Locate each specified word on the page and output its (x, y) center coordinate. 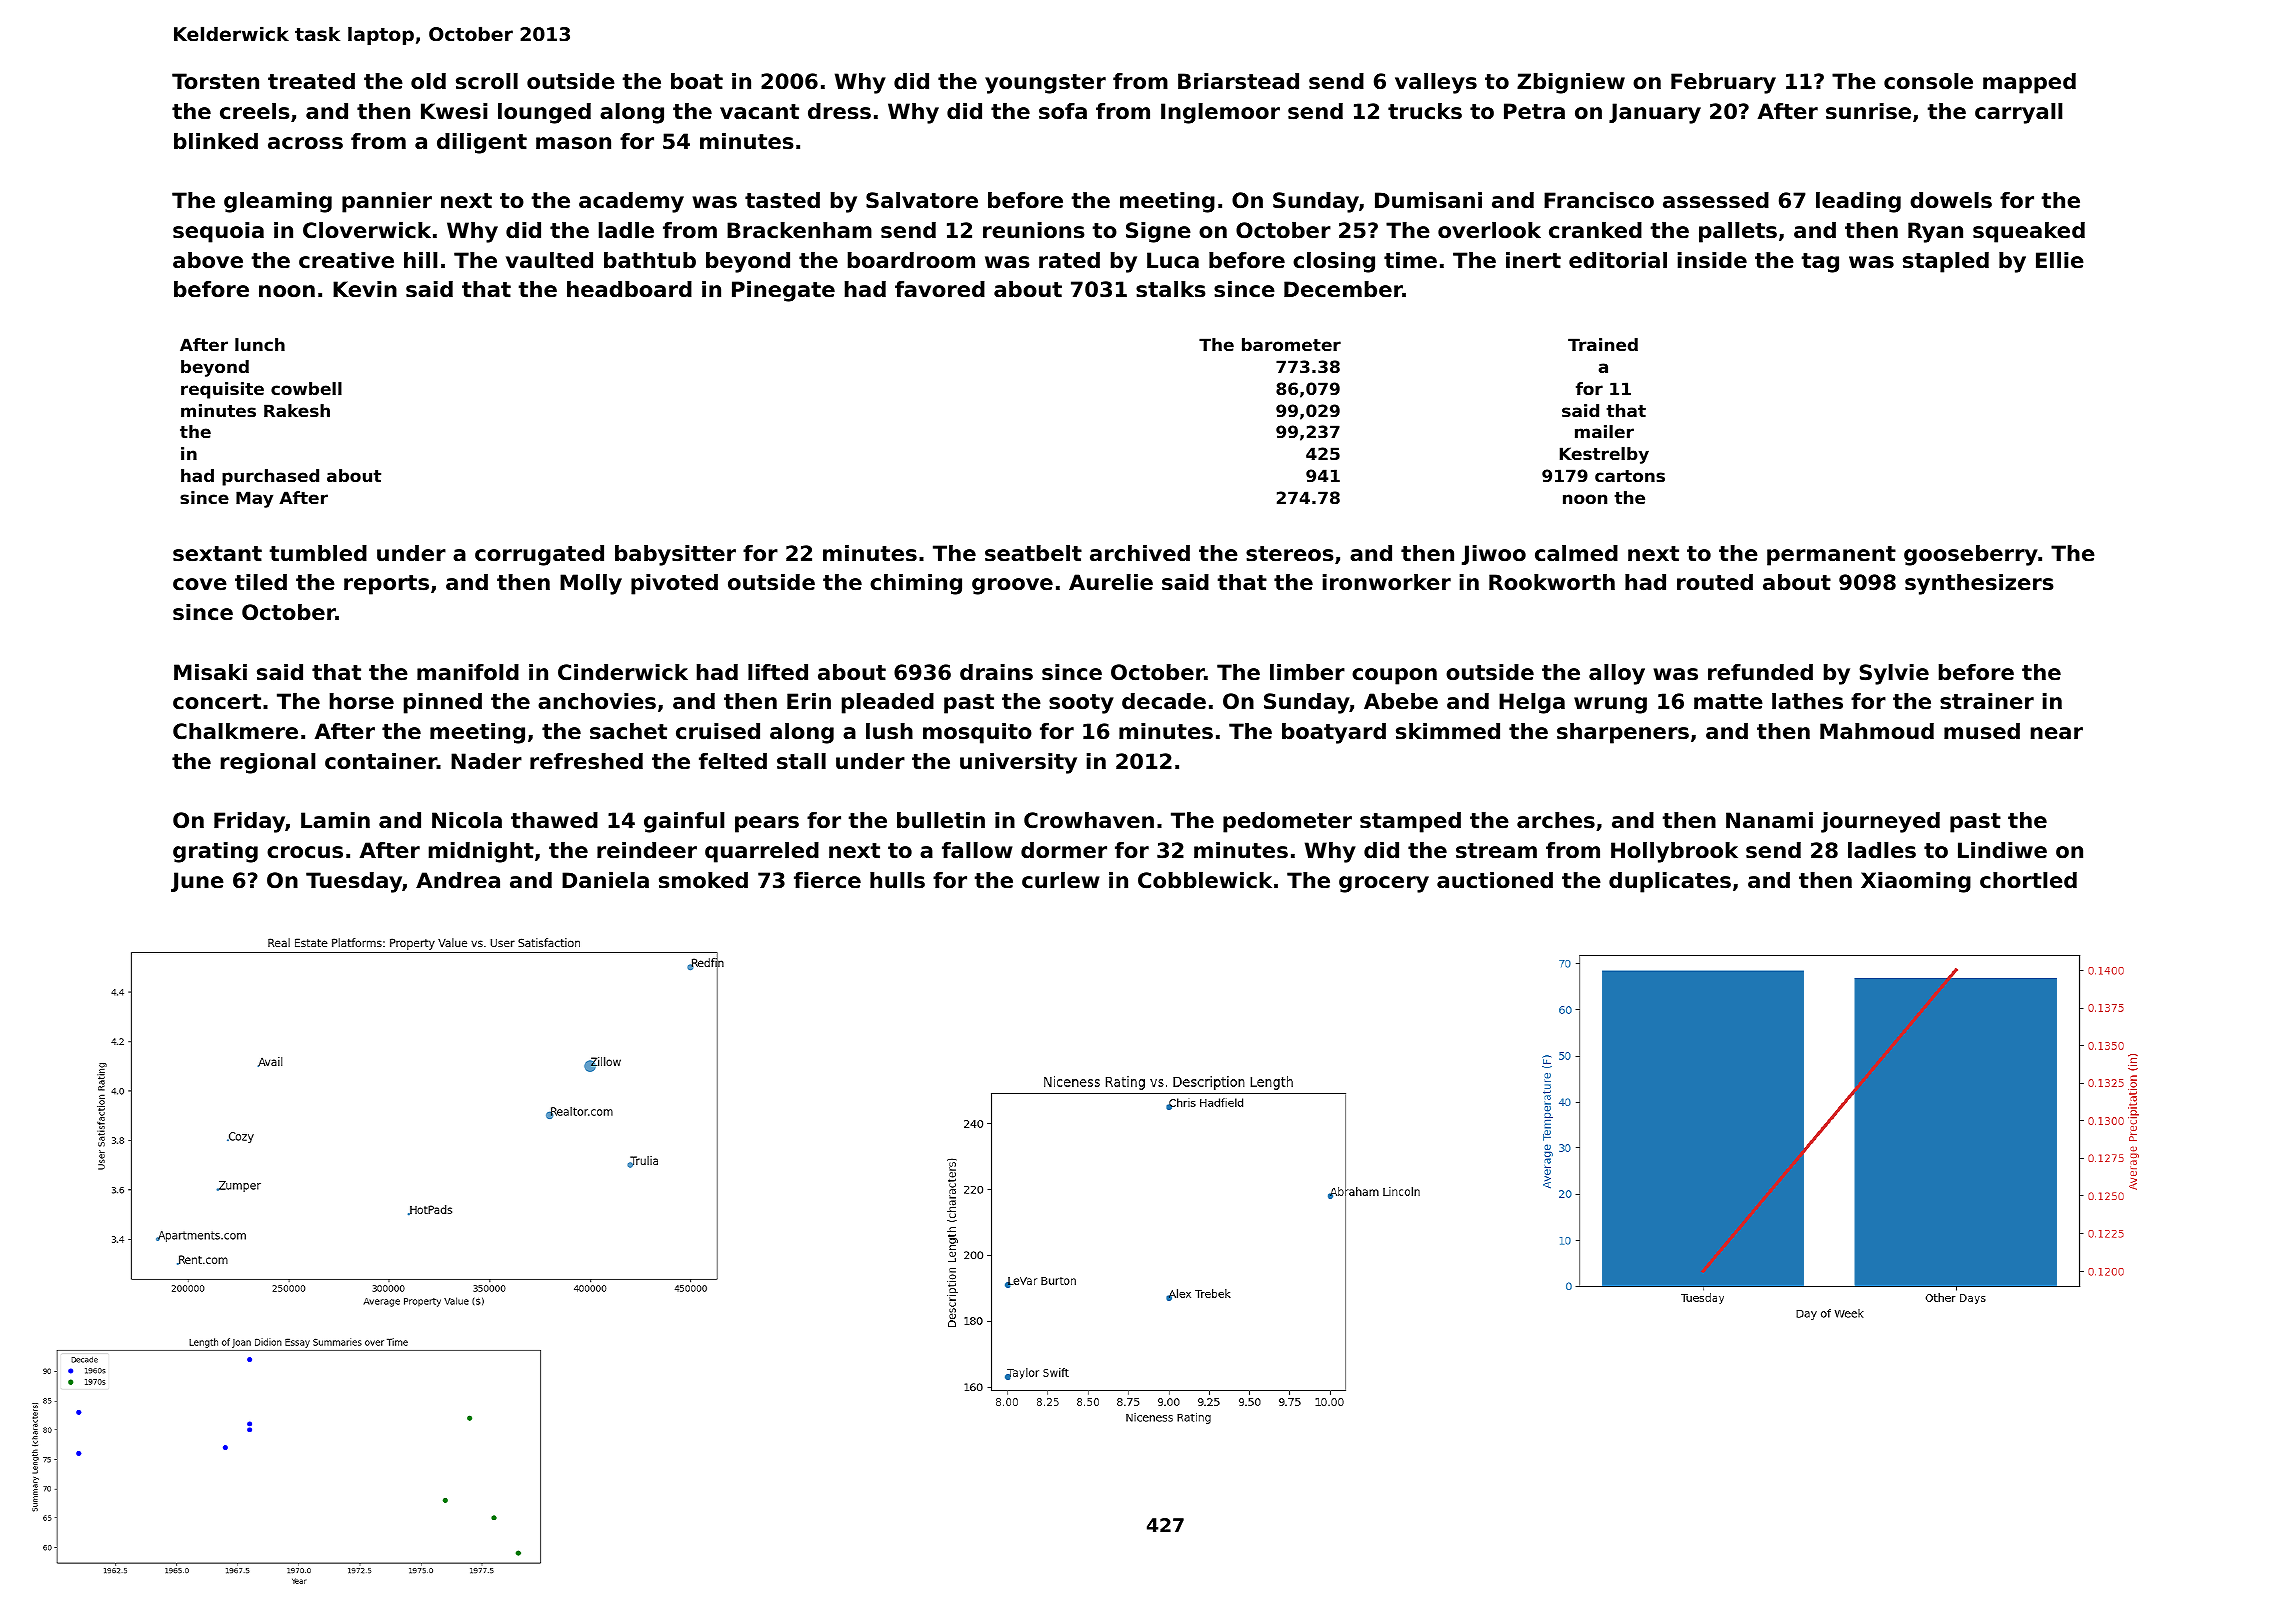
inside (1712, 260)
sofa (1063, 111)
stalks (1171, 289)
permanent (1831, 556)
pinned (443, 703)
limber (1307, 672)
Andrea (458, 880)
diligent (482, 143)
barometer (1291, 344)
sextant (217, 554)
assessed (1716, 200)
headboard (629, 289)
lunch (260, 344)
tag (1820, 263)
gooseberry (1971, 555)
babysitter (675, 555)
